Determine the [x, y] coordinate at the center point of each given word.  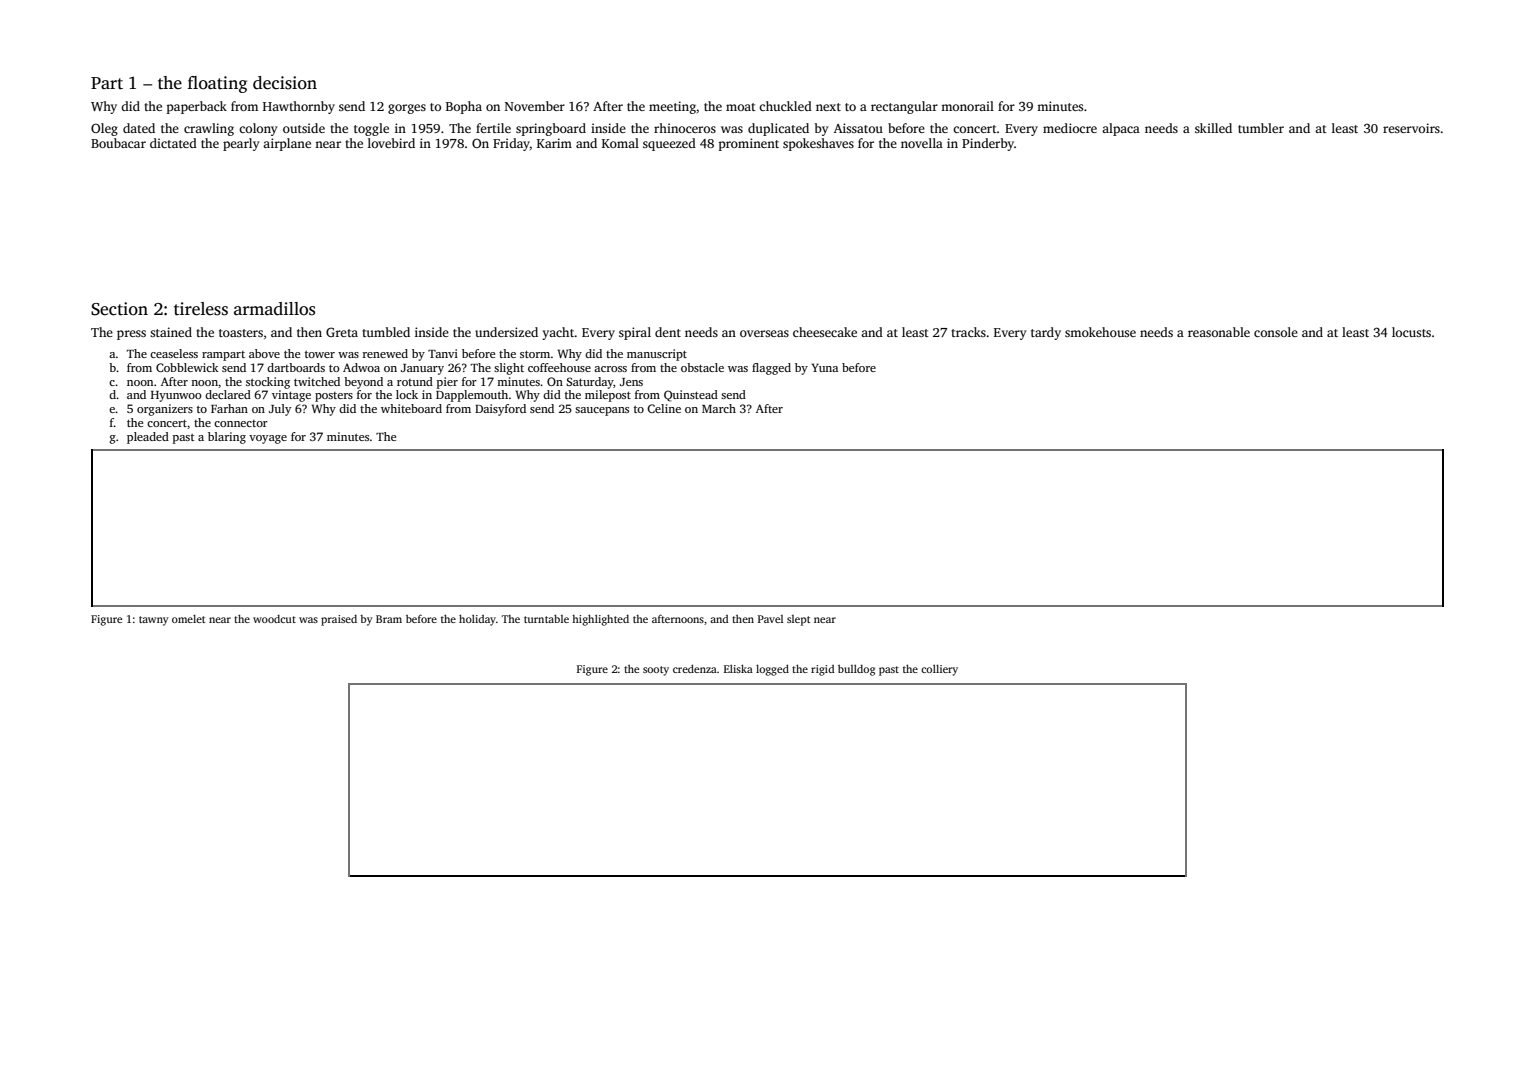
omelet [188, 619]
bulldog [856, 670]
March [719, 408]
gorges [407, 109]
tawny [154, 621]
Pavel [770, 619]
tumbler [1261, 128]
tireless [201, 309]
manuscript [657, 355]
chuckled [785, 106]
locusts [1411, 332]
